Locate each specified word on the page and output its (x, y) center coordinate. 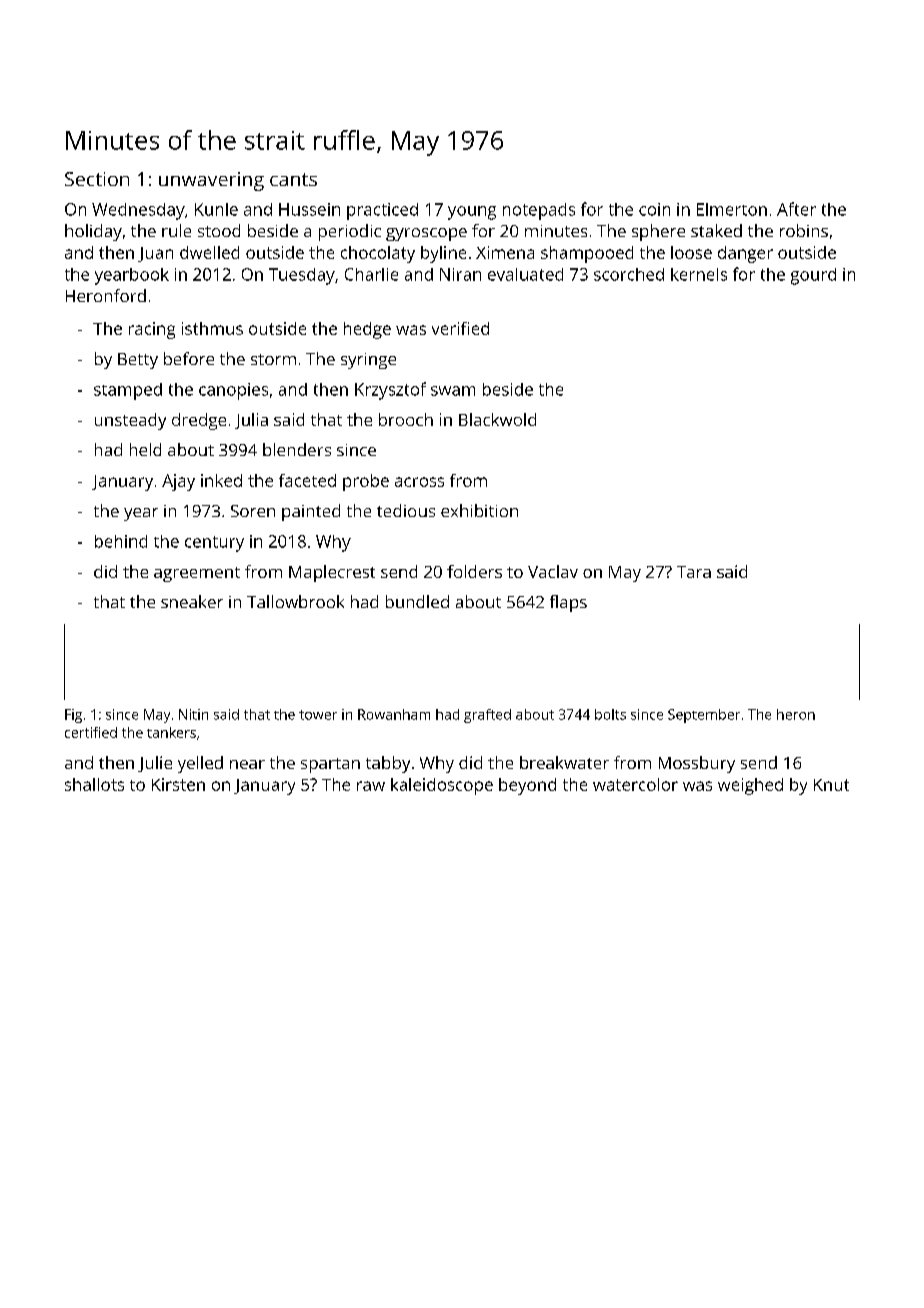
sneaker (192, 601)
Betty (138, 361)
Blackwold (497, 419)
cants (293, 179)
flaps (568, 603)
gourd (813, 276)
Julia (251, 421)
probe (366, 482)
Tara (694, 572)
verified (460, 328)
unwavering (211, 181)
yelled (200, 764)
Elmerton (732, 209)
